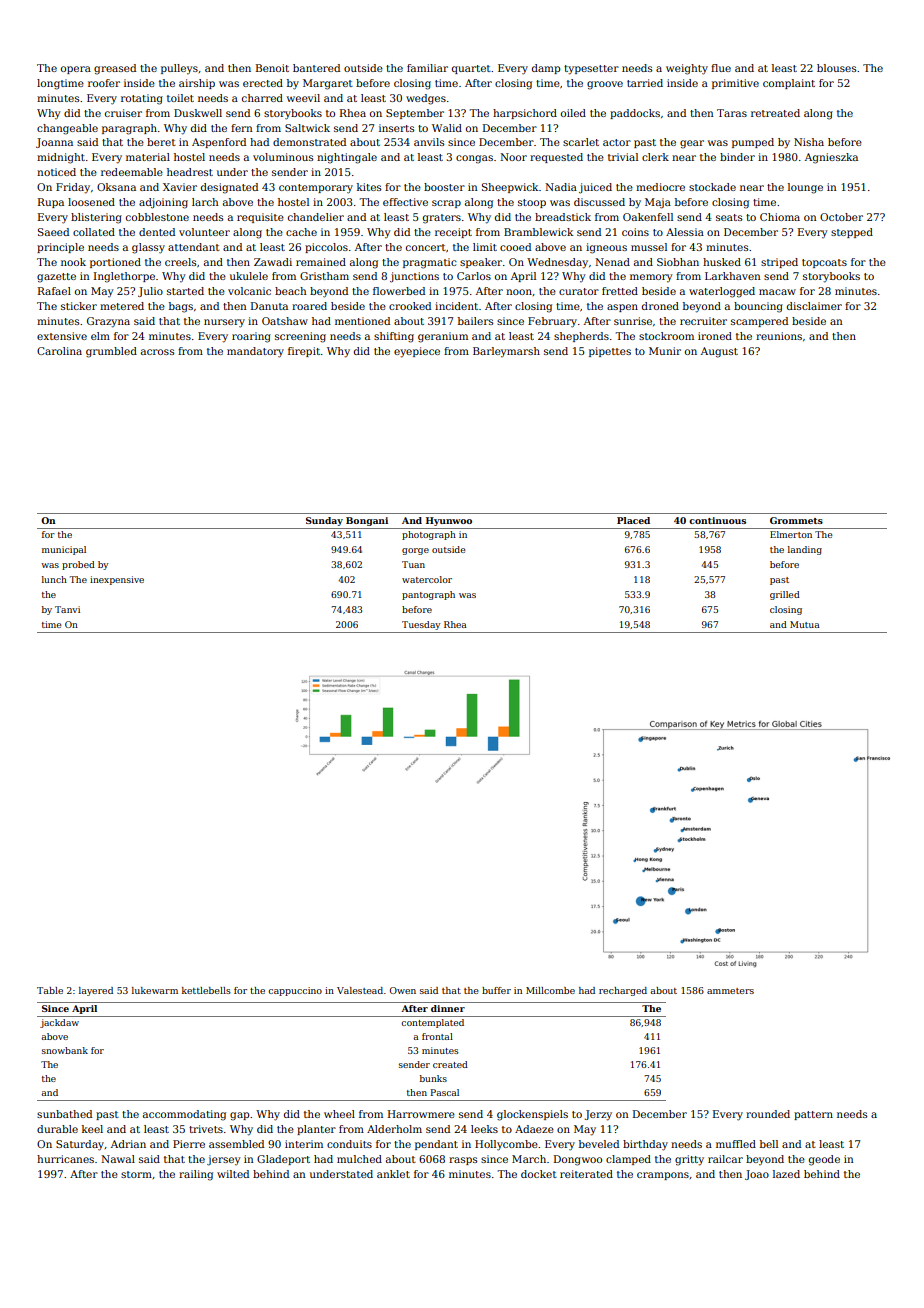  I want to click on across, so click(157, 352).
